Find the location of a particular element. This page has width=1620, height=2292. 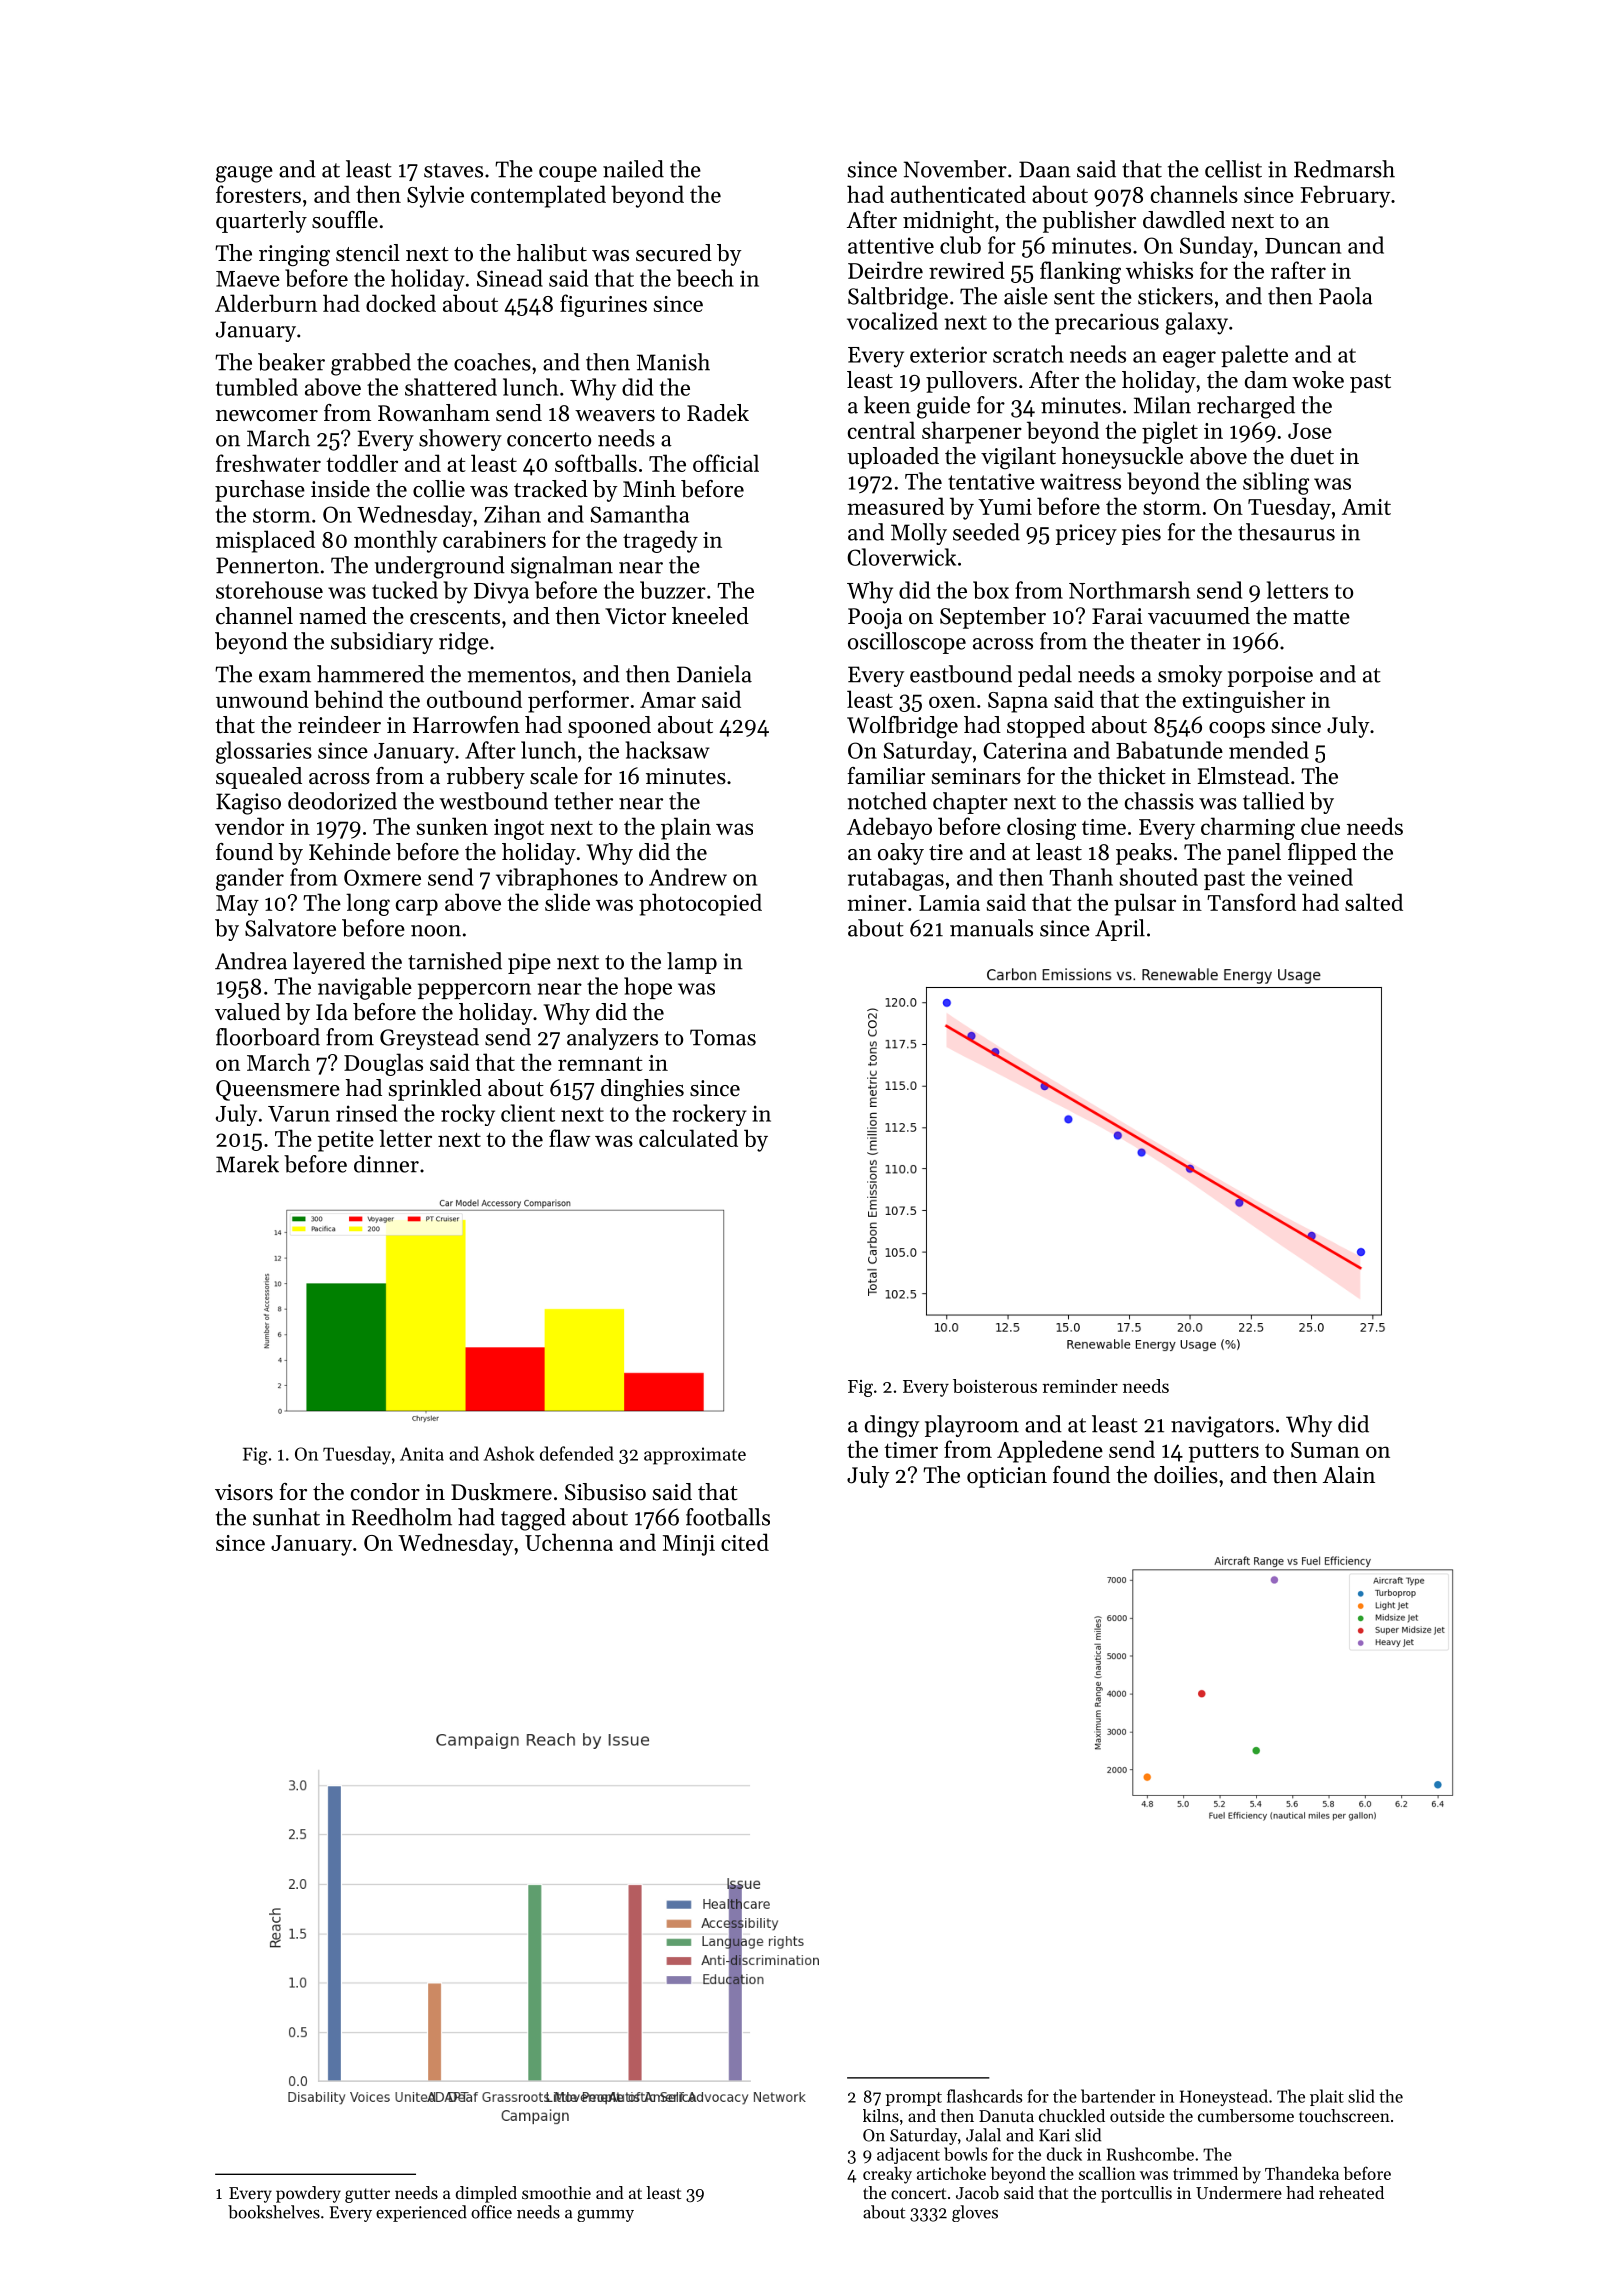

nailed is located at coordinates (633, 169).
